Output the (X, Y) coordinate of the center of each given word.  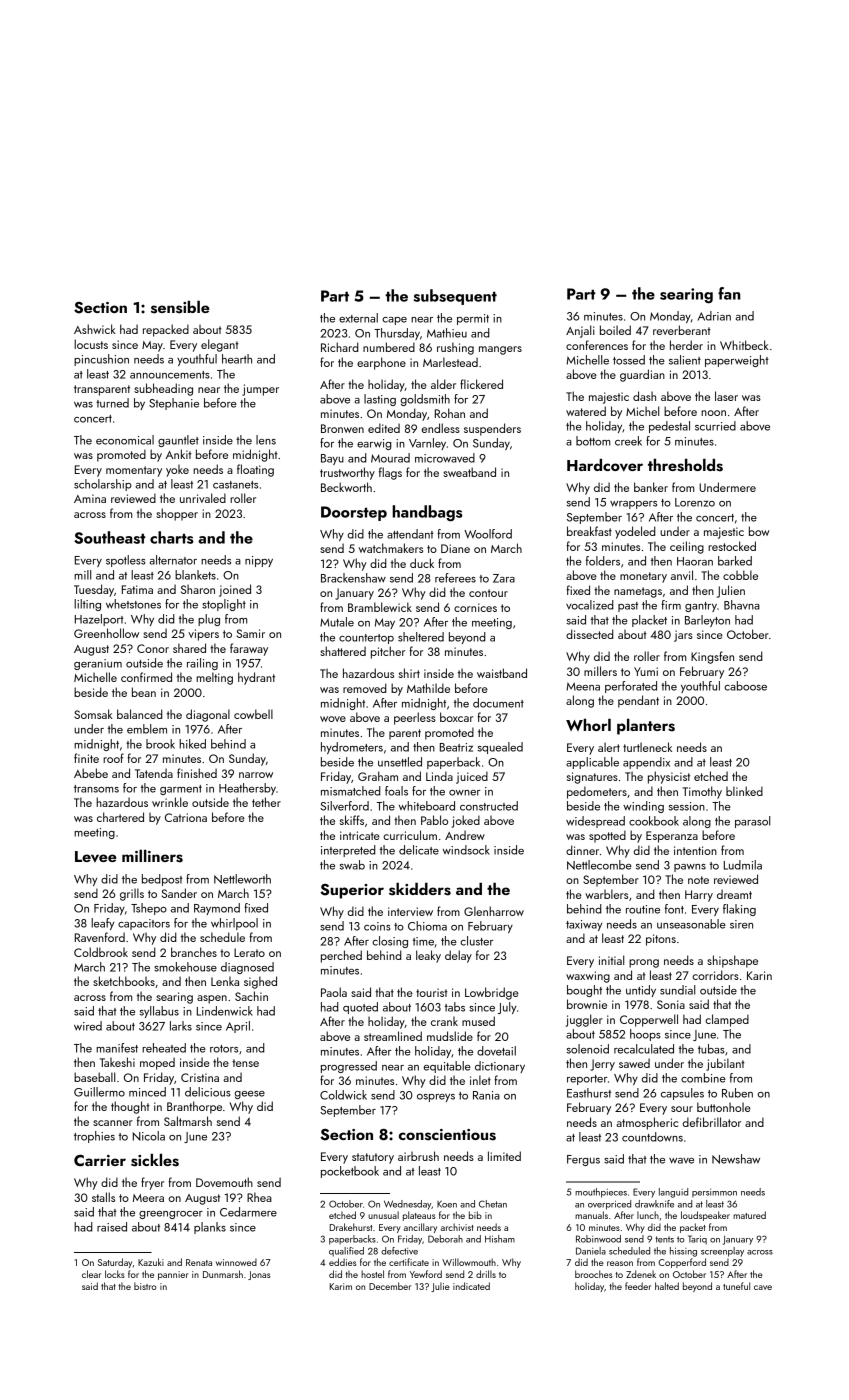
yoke (177, 471)
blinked (744, 791)
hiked (192, 744)
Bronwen (342, 428)
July (507, 1008)
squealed (500, 748)
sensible (180, 307)
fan (729, 293)
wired (88, 1026)
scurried (715, 426)
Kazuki (151, 1262)
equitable (447, 1067)
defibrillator (712, 1122)
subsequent (455, 297)
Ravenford (100, 937)
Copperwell (649, 1020)
